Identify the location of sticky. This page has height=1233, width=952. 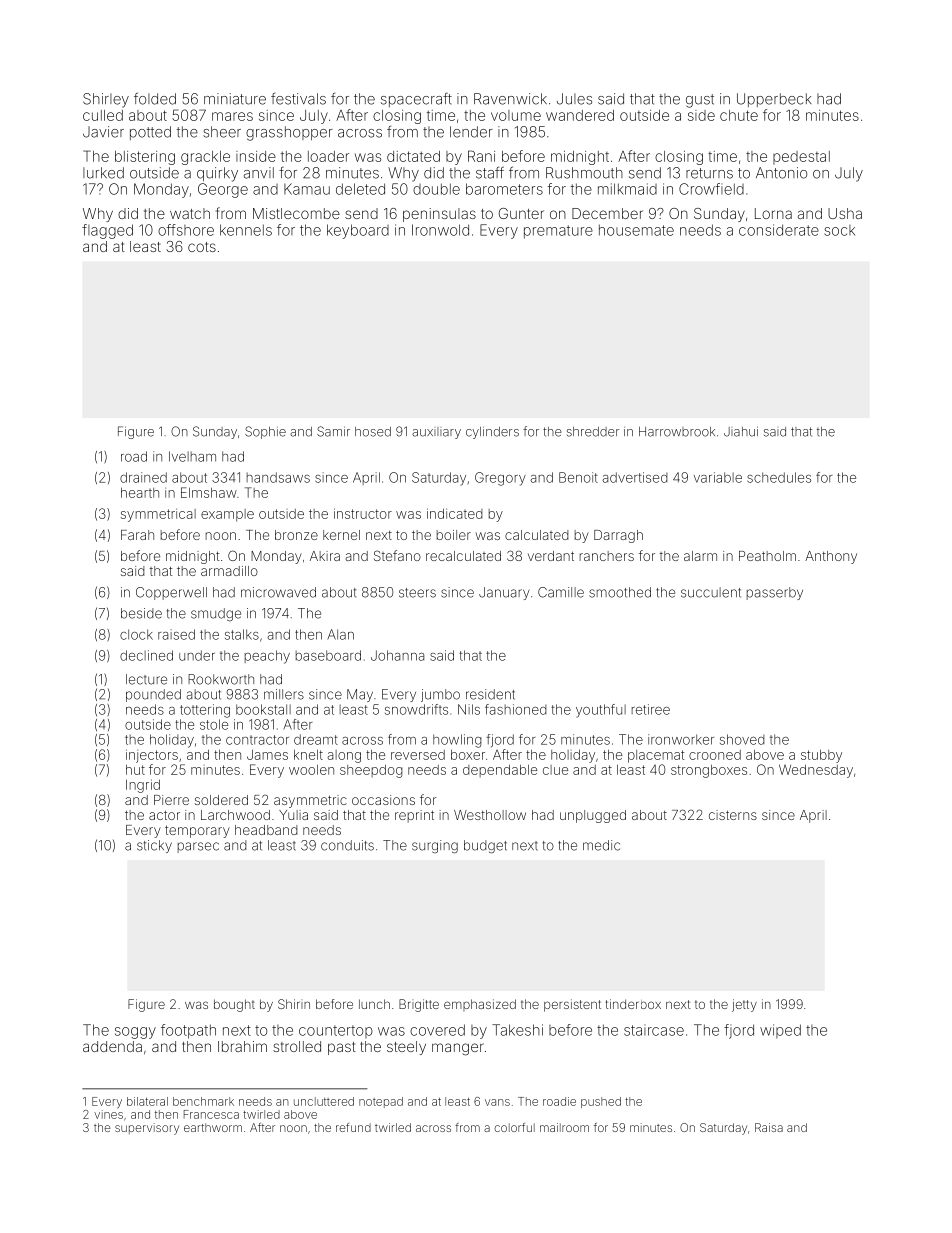
(154, 846).
